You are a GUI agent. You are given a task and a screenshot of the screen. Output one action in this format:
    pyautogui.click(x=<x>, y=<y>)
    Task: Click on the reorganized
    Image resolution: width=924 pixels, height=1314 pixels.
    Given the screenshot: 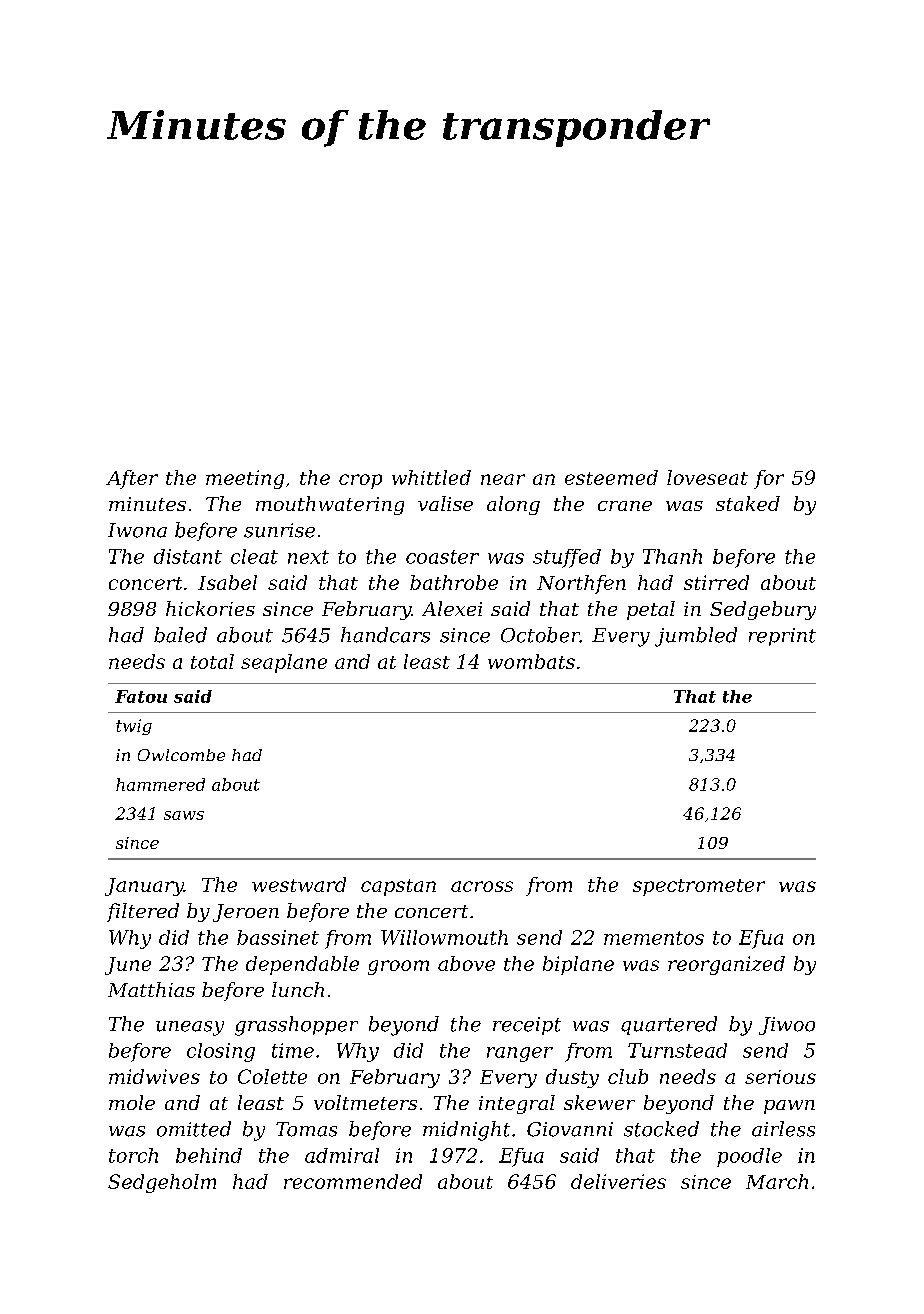 What is the action you would take?
    pyautogui.click(x=726, y=965)
